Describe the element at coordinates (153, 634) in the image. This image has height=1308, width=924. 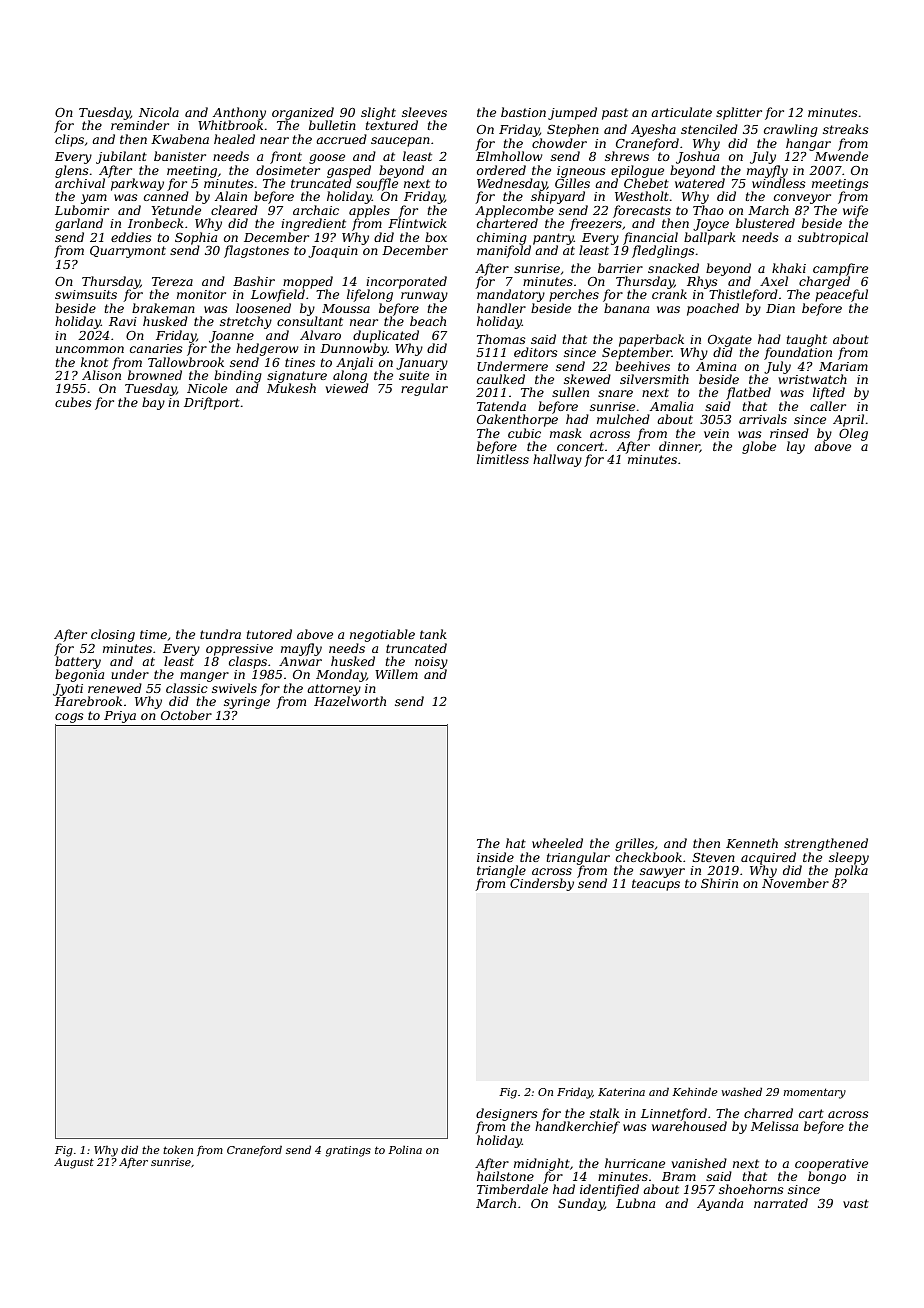
I see `time` at that location.
